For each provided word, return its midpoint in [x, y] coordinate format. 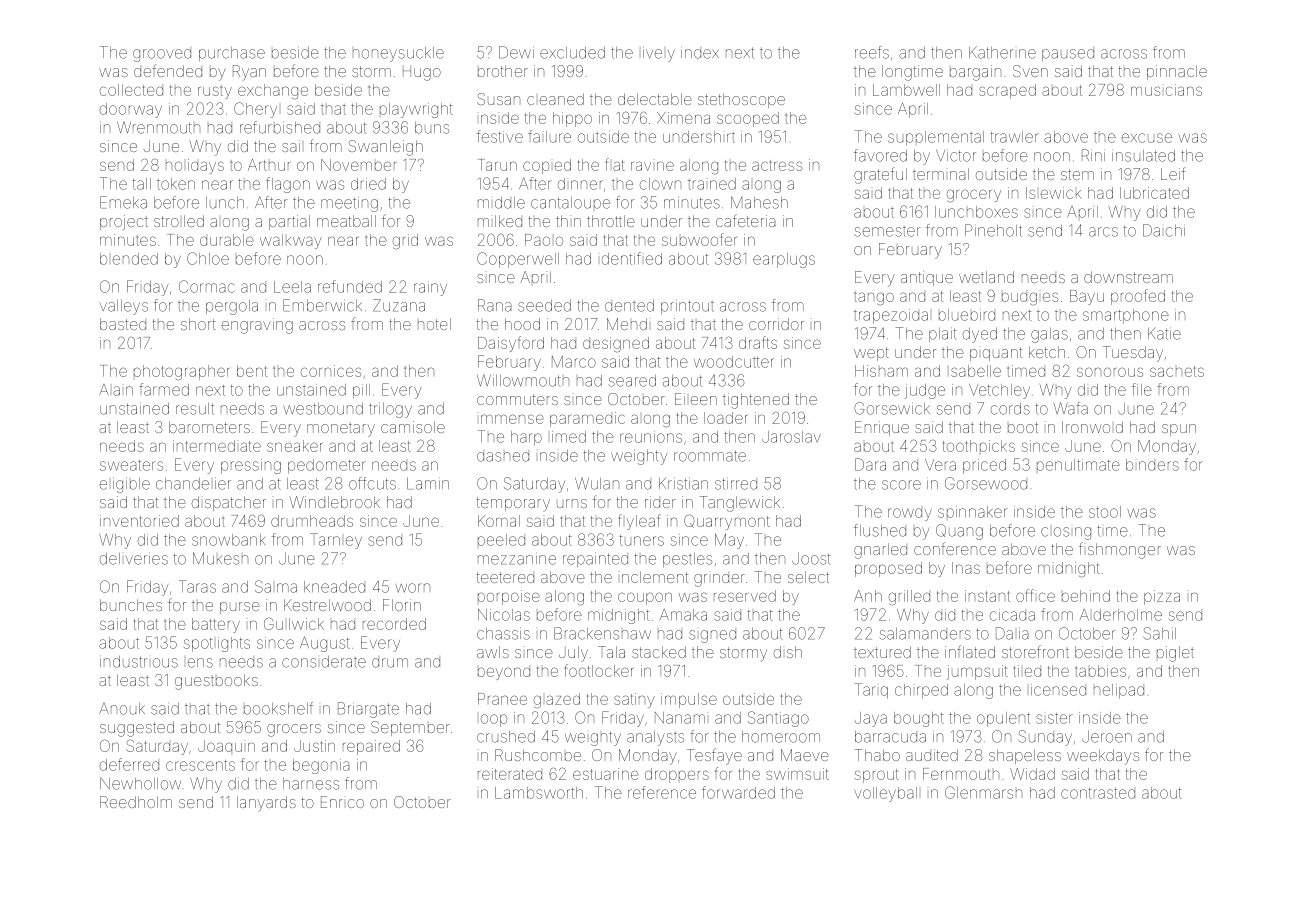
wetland [986, 277]
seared [632, 381]
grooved [162, 55]
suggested [137, 729]
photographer [182, 373]
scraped [1007, 91]
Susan [498, 99]
